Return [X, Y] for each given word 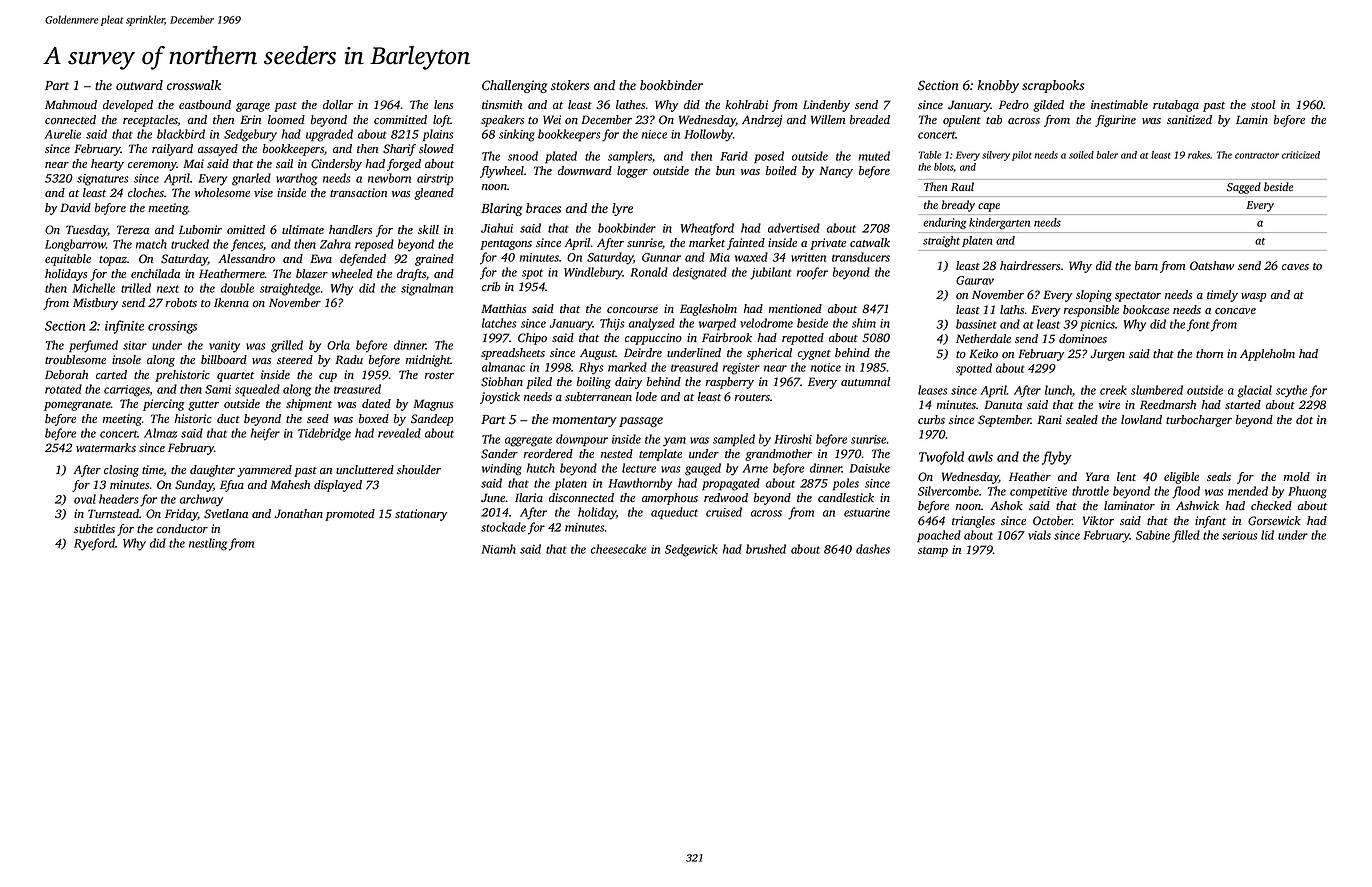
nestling [208, 544]
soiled [1081, 155]
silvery [996, 156]
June [493, 497]
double [237, 288]
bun [725, 170]
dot [1304, 419]
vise [263, 192]
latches [499, 323]
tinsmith [502, 104]
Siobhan [502, 382]
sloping [1094, 296]
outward [139, 85]
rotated [63, 389]
